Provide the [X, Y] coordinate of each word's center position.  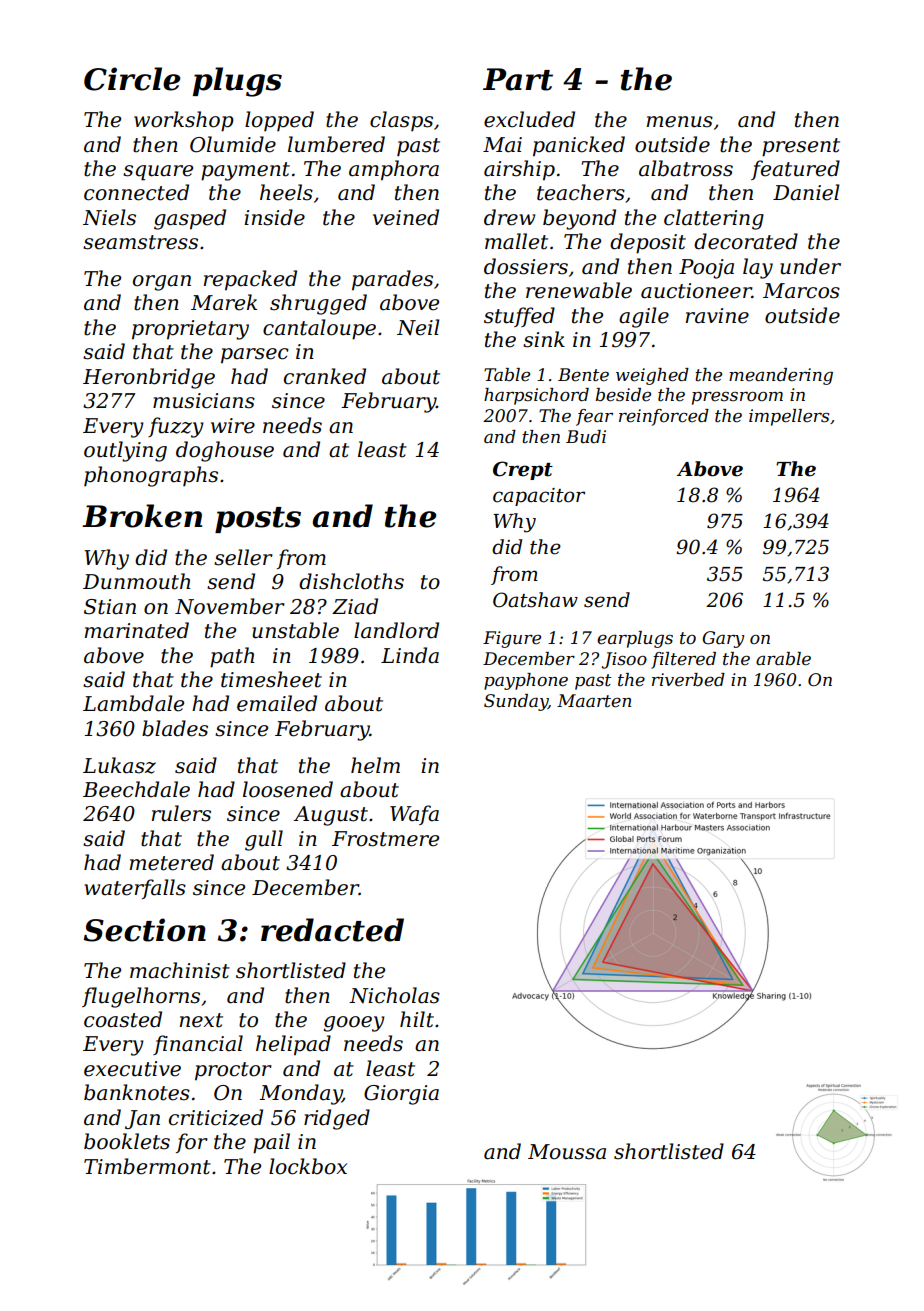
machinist [180, 970]
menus [680, 122]
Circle [132, 79]
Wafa [414, 815]
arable [783, 659]
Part [518, 79]
